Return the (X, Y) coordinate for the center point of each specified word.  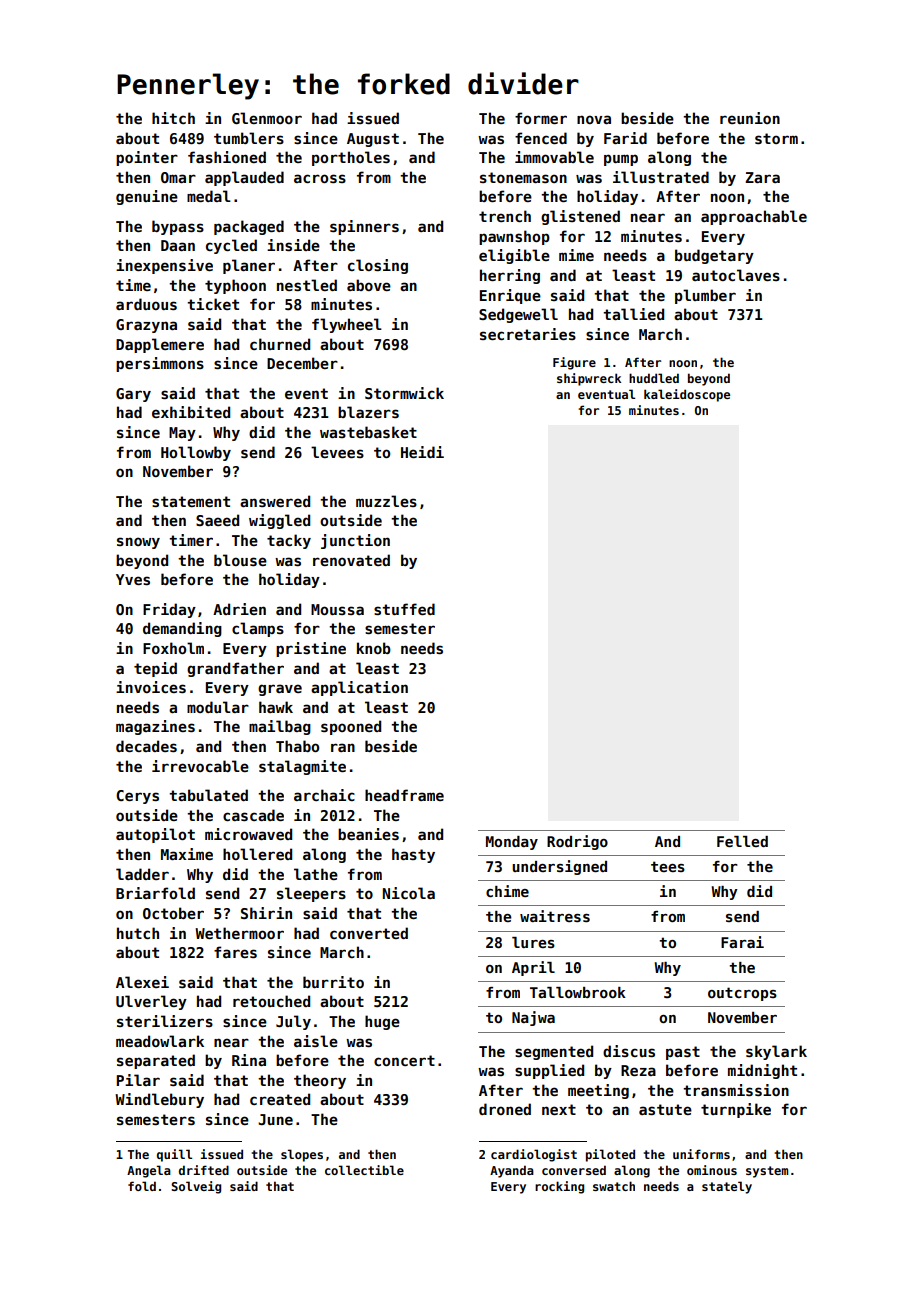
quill (174, 1155)
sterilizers (165, 1021)
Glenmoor (267, 118)
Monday (512, 843)
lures (533, 942)
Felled (742, 841)
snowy (138, 543)
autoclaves (736, 275)
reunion (750, 118)
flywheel (347, 325)
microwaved (248, 834)
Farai (742, 942)
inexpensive (164, 266)
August (373, 140)
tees (668, 866)
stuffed (404, 609)
